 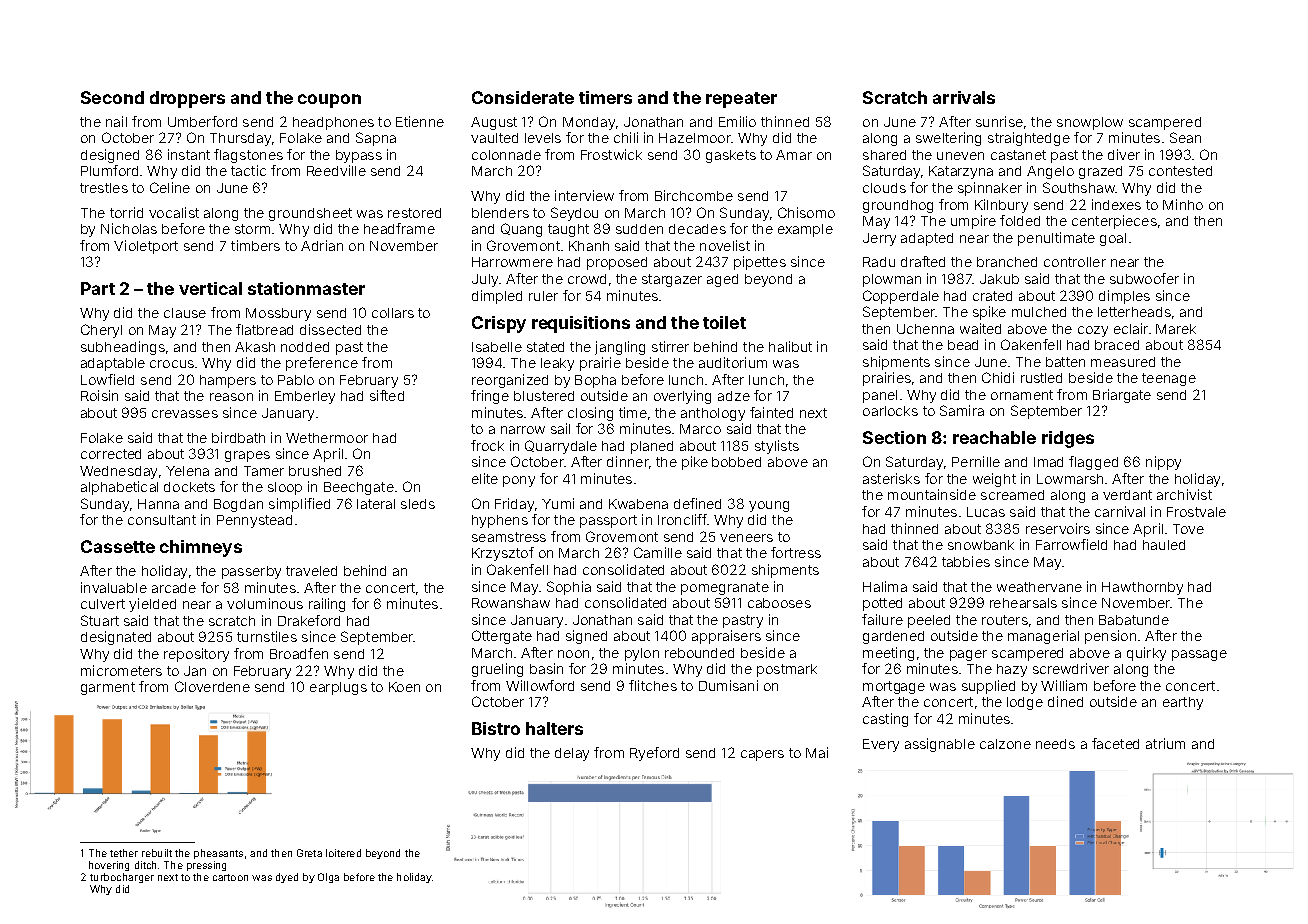 What do you see at coordinates (494, 138) in the page?
I see `vaulted` at bounding box center [494, 138].
